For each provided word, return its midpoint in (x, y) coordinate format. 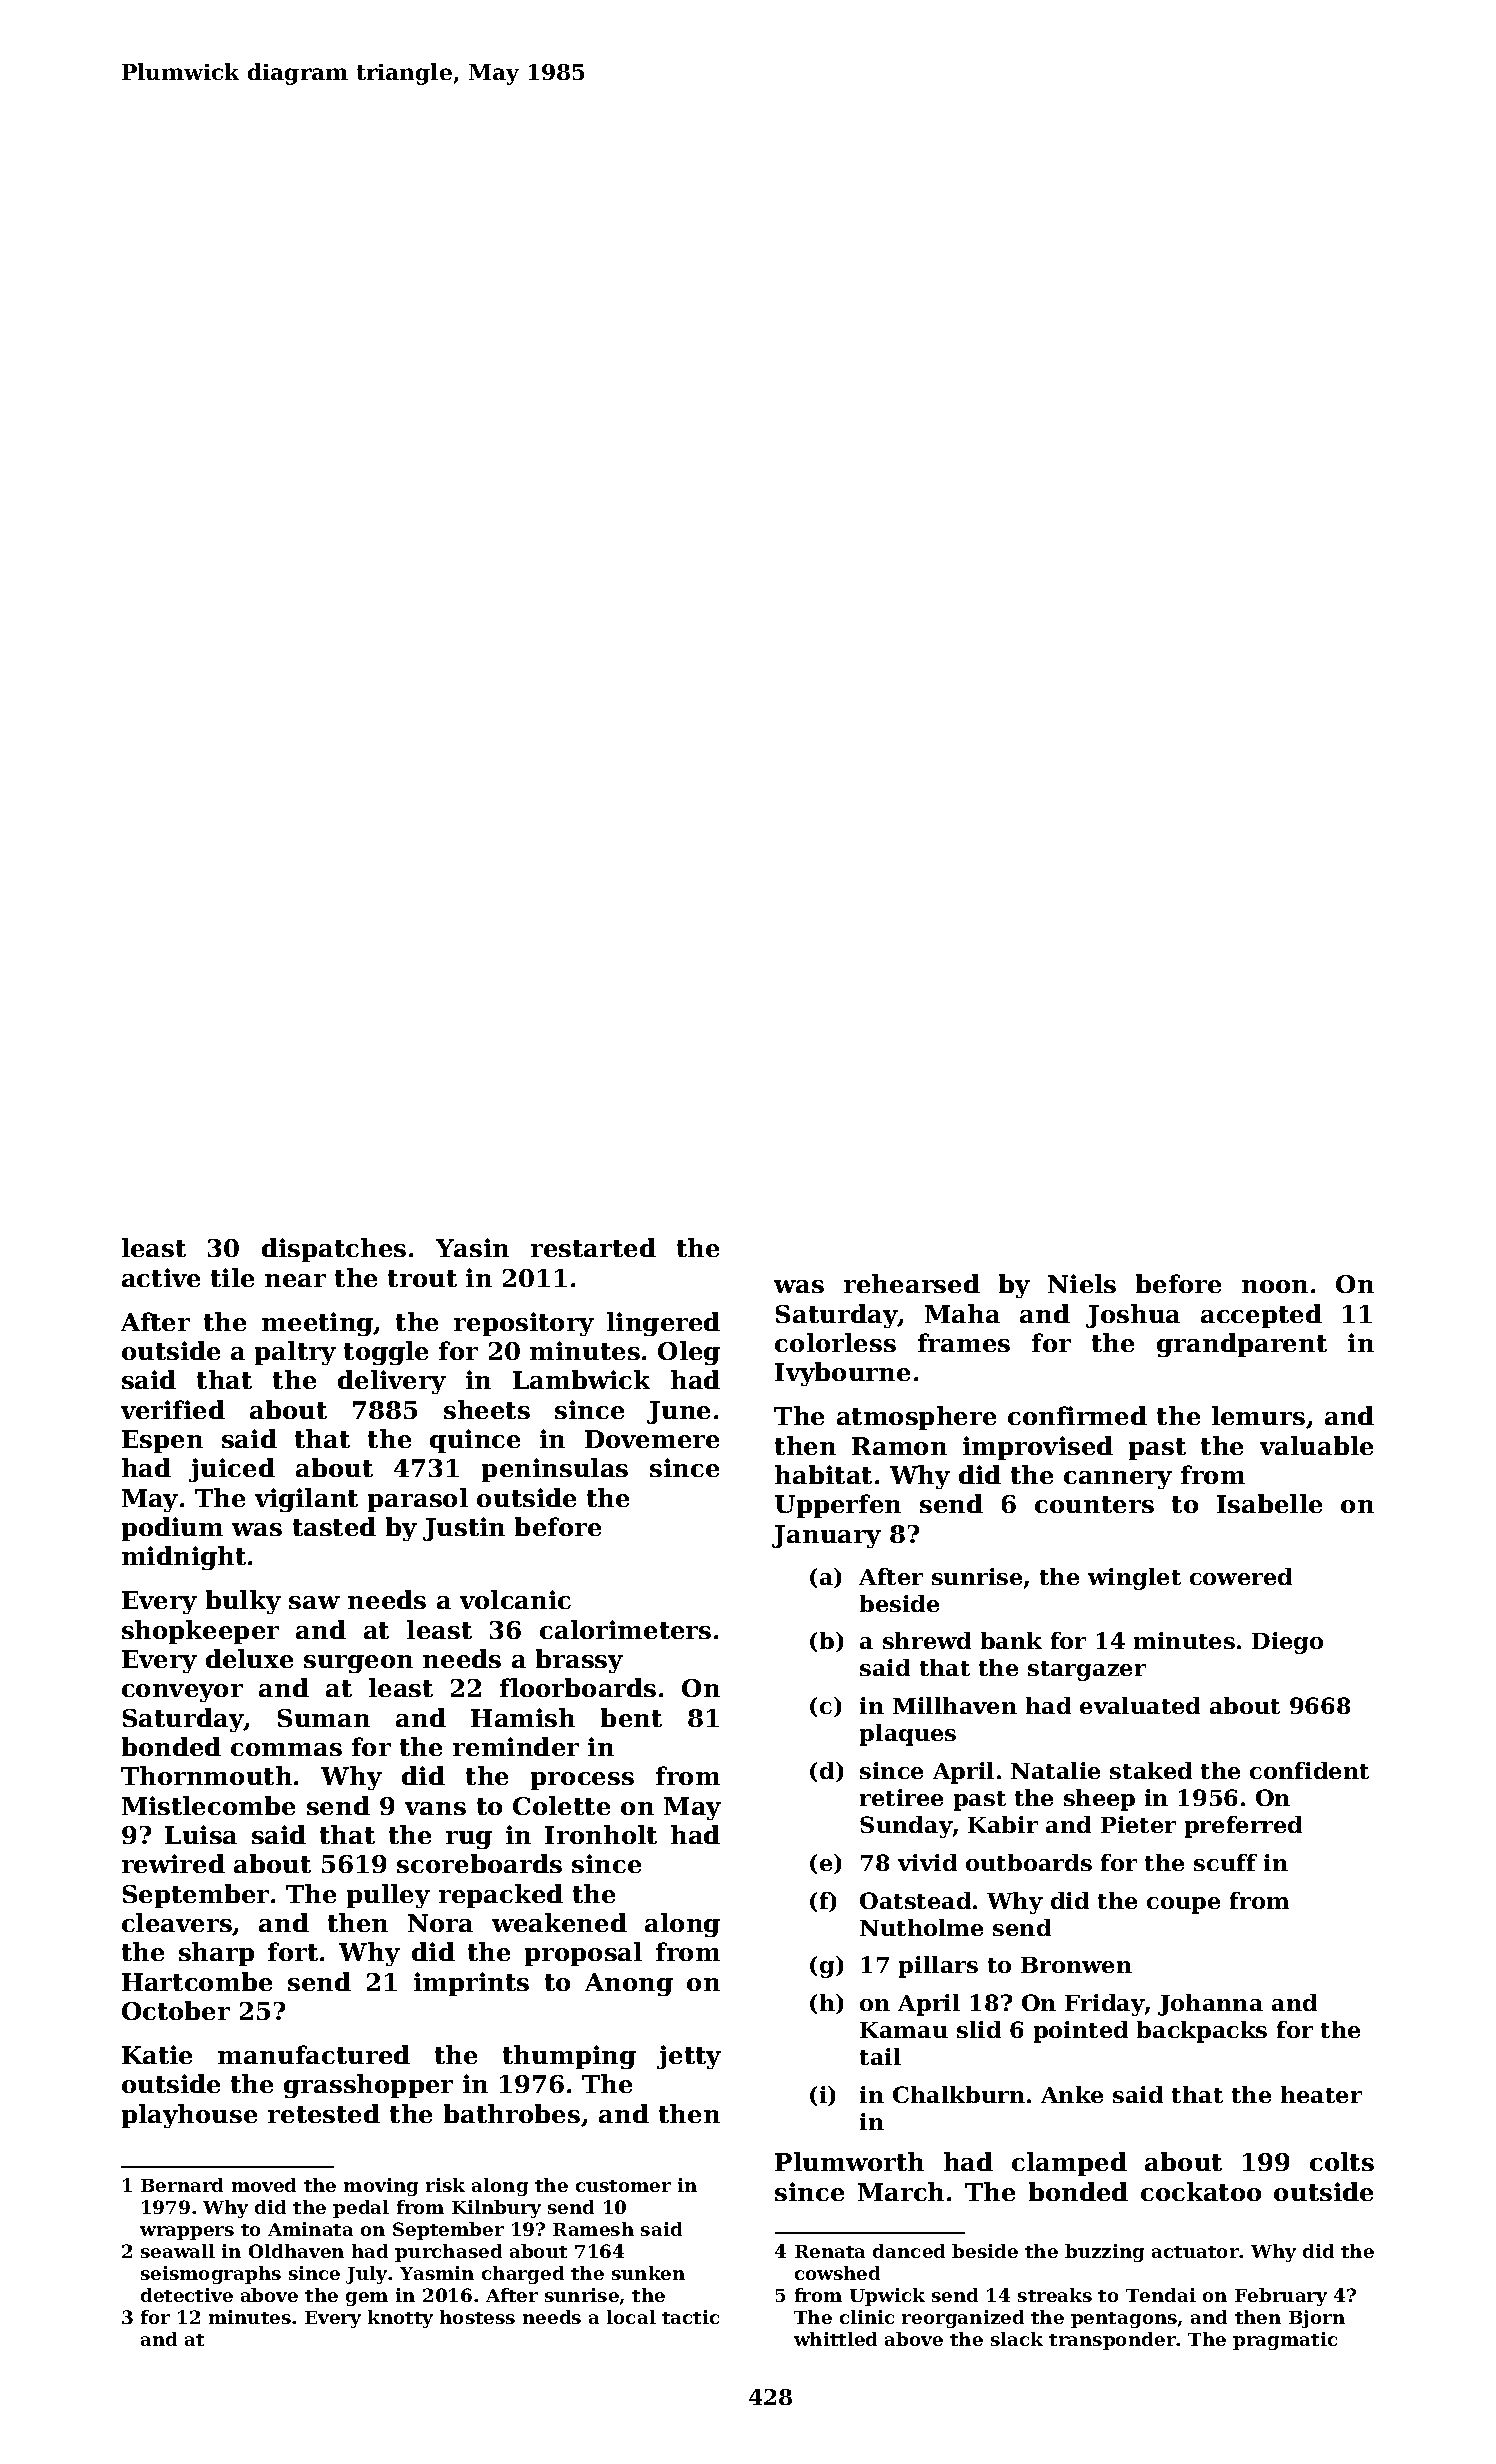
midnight (184, 1558)
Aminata (310, 2229)
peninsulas (555, 1470)
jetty (689, 2057)
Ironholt (601, 1834)
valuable (1316, 1445)
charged (523, 2275)
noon (1275, 1286)
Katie (157, 2054)
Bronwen (1076, 1965)
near (295, 1280)
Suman (324, 1718)
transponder (1112, 2341)
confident (1309, 1770)
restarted (593, 1247)
